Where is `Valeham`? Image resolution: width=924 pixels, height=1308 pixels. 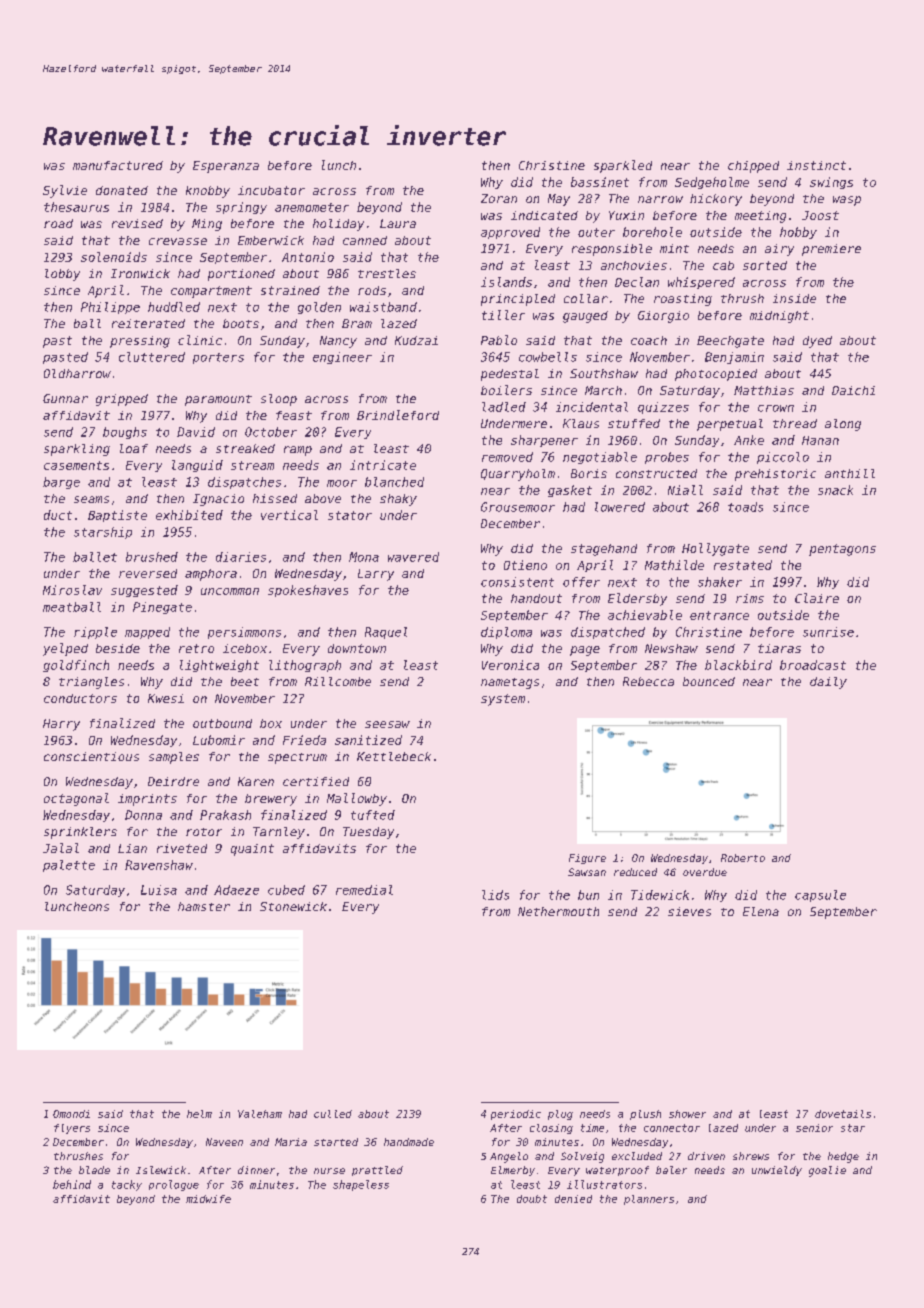
Valeham is located at coordinates (260, 1114).
